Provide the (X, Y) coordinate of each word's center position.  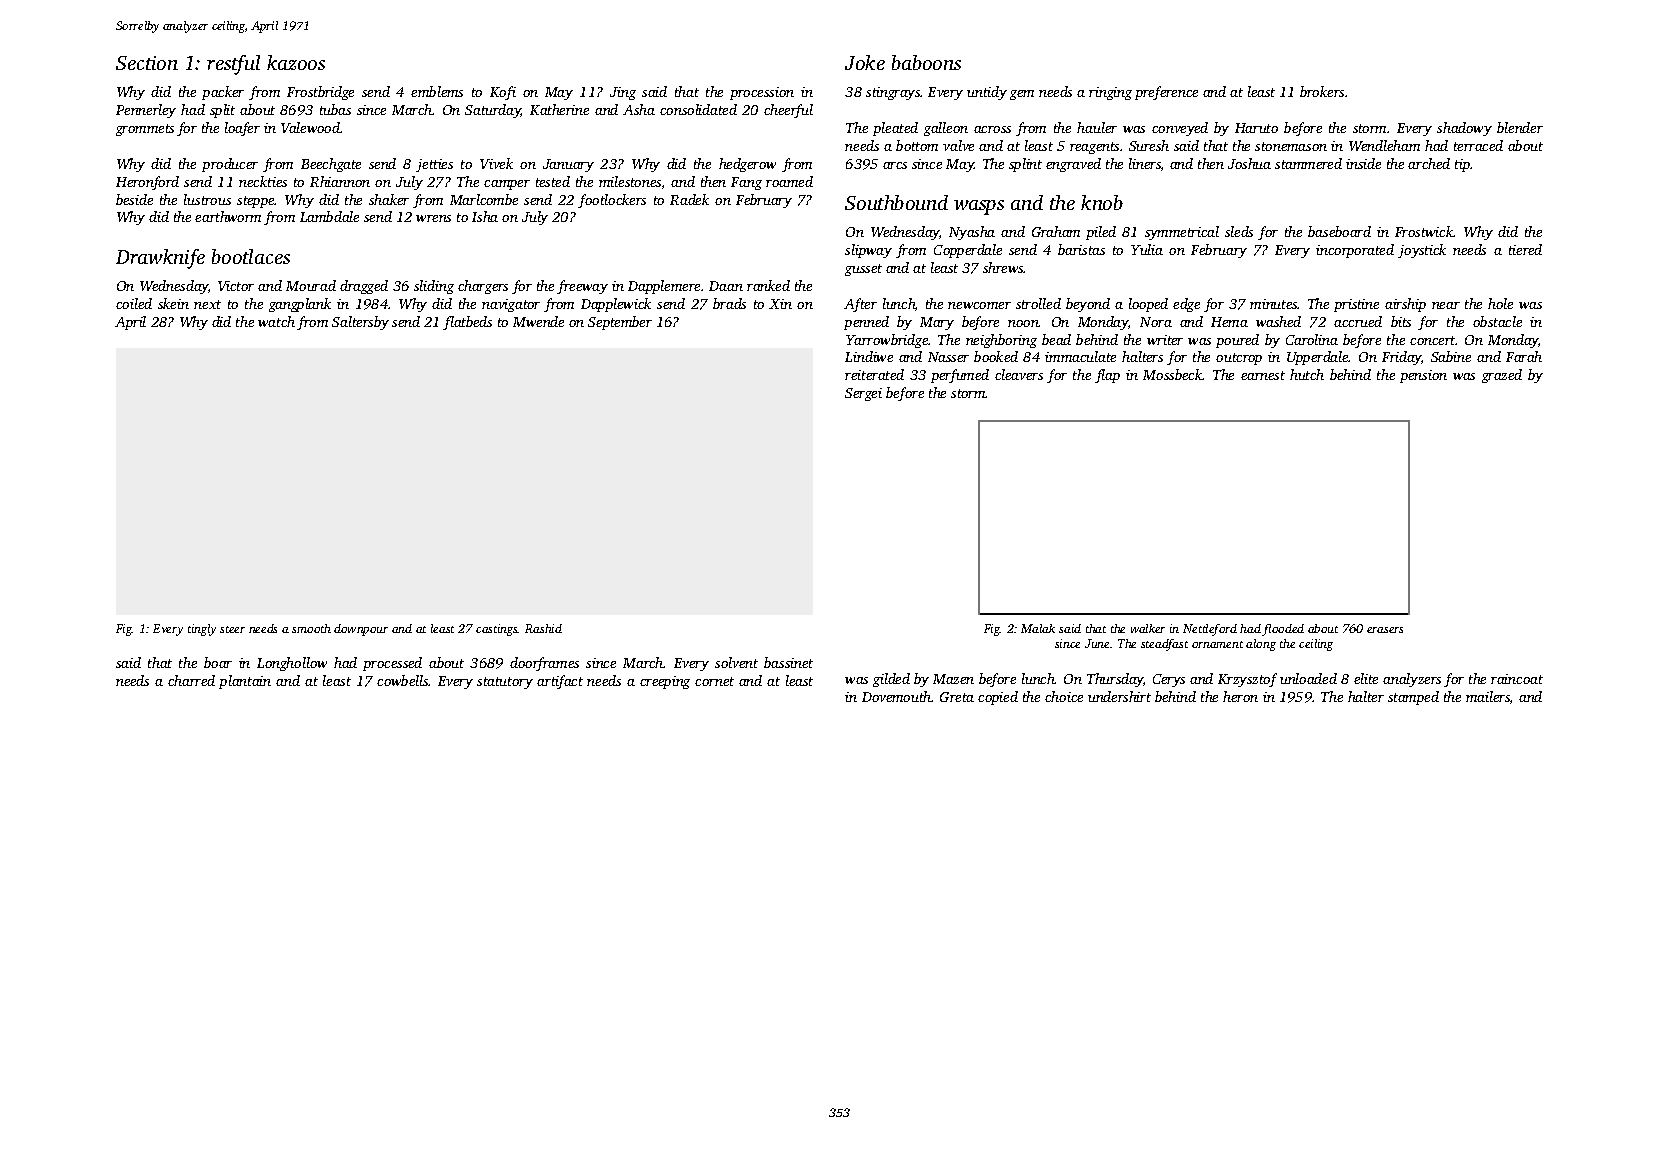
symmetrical (1182, 233)
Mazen (953, 679)
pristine (1356, 305)
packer (223, 93)
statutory (505, 683)
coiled (134, 303)
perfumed (960, 376)
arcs (895, 165)
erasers (1385, 630)
